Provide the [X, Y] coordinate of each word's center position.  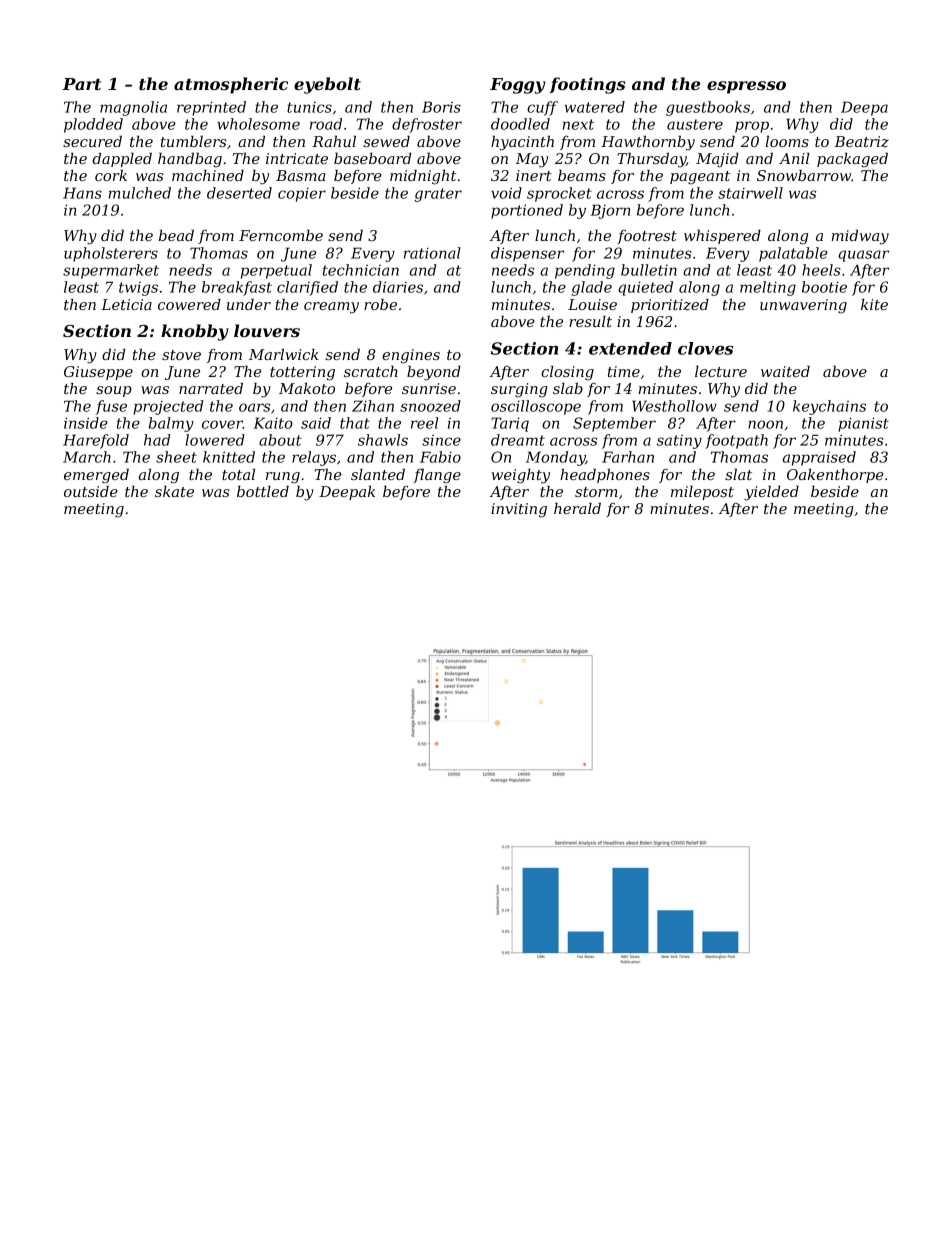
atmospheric [231, 85]
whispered [722, 237]
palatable [793, 254]
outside [91, 491]
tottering [302, 373]
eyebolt [327, 85]
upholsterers [111, 254]
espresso [746, 87]
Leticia [126, 304]
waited [785, 371]
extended [630, 348]
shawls [383, 440]
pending [585, 271]
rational [432, 253]
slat [738, 474]
